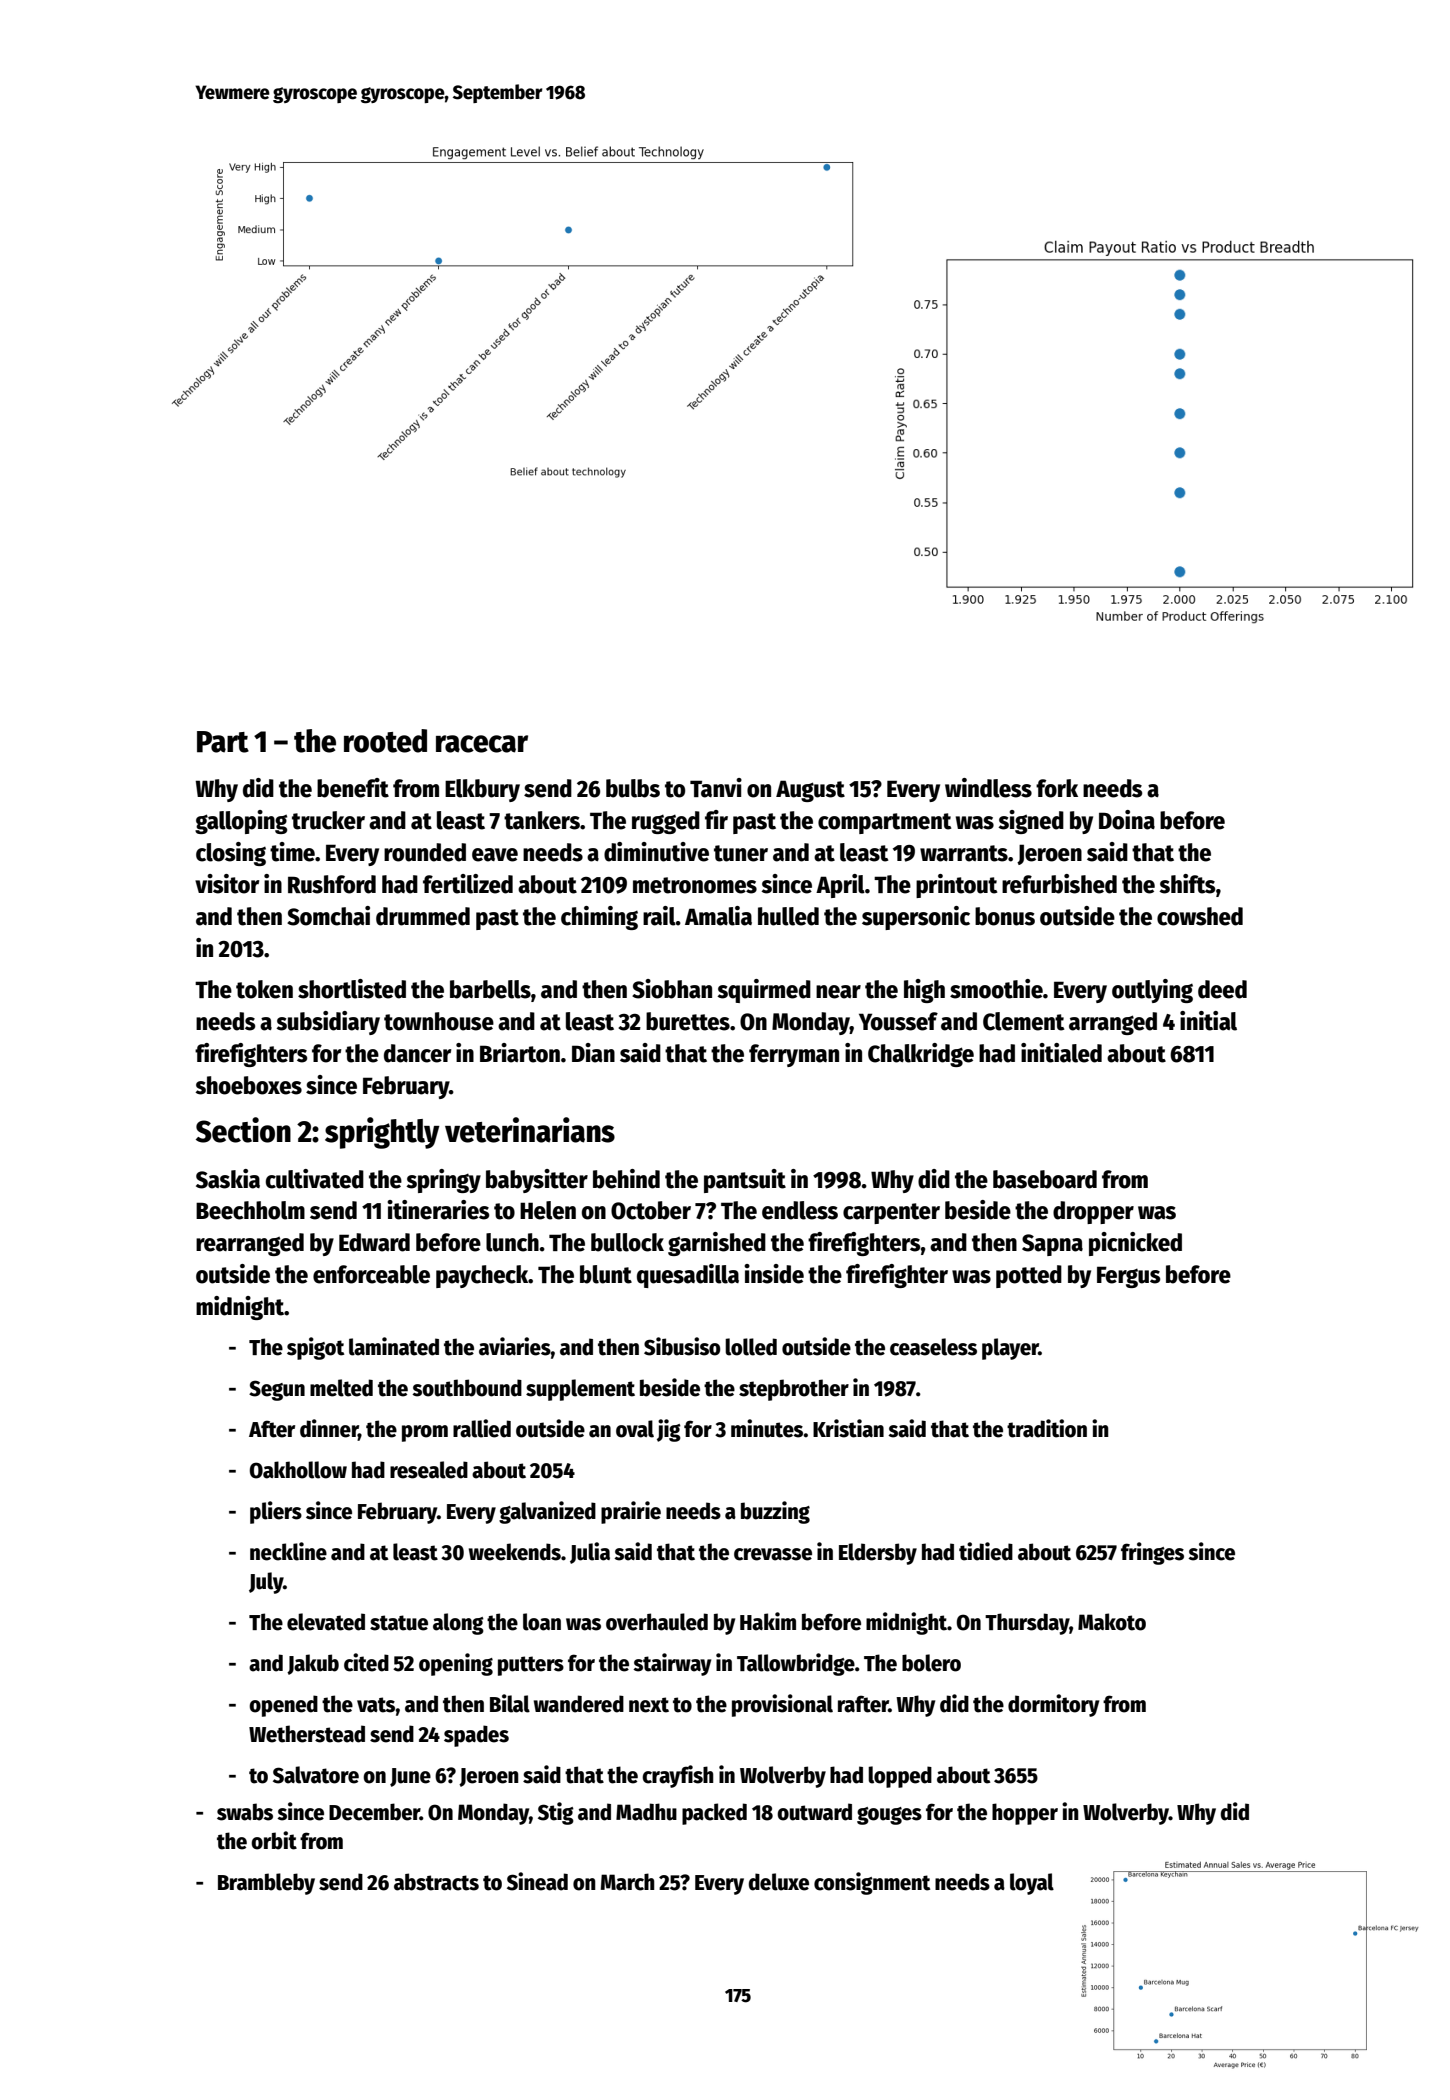 This image has width=1450, height=2100. I want to click on Fergus, so click(1128, 1277).
